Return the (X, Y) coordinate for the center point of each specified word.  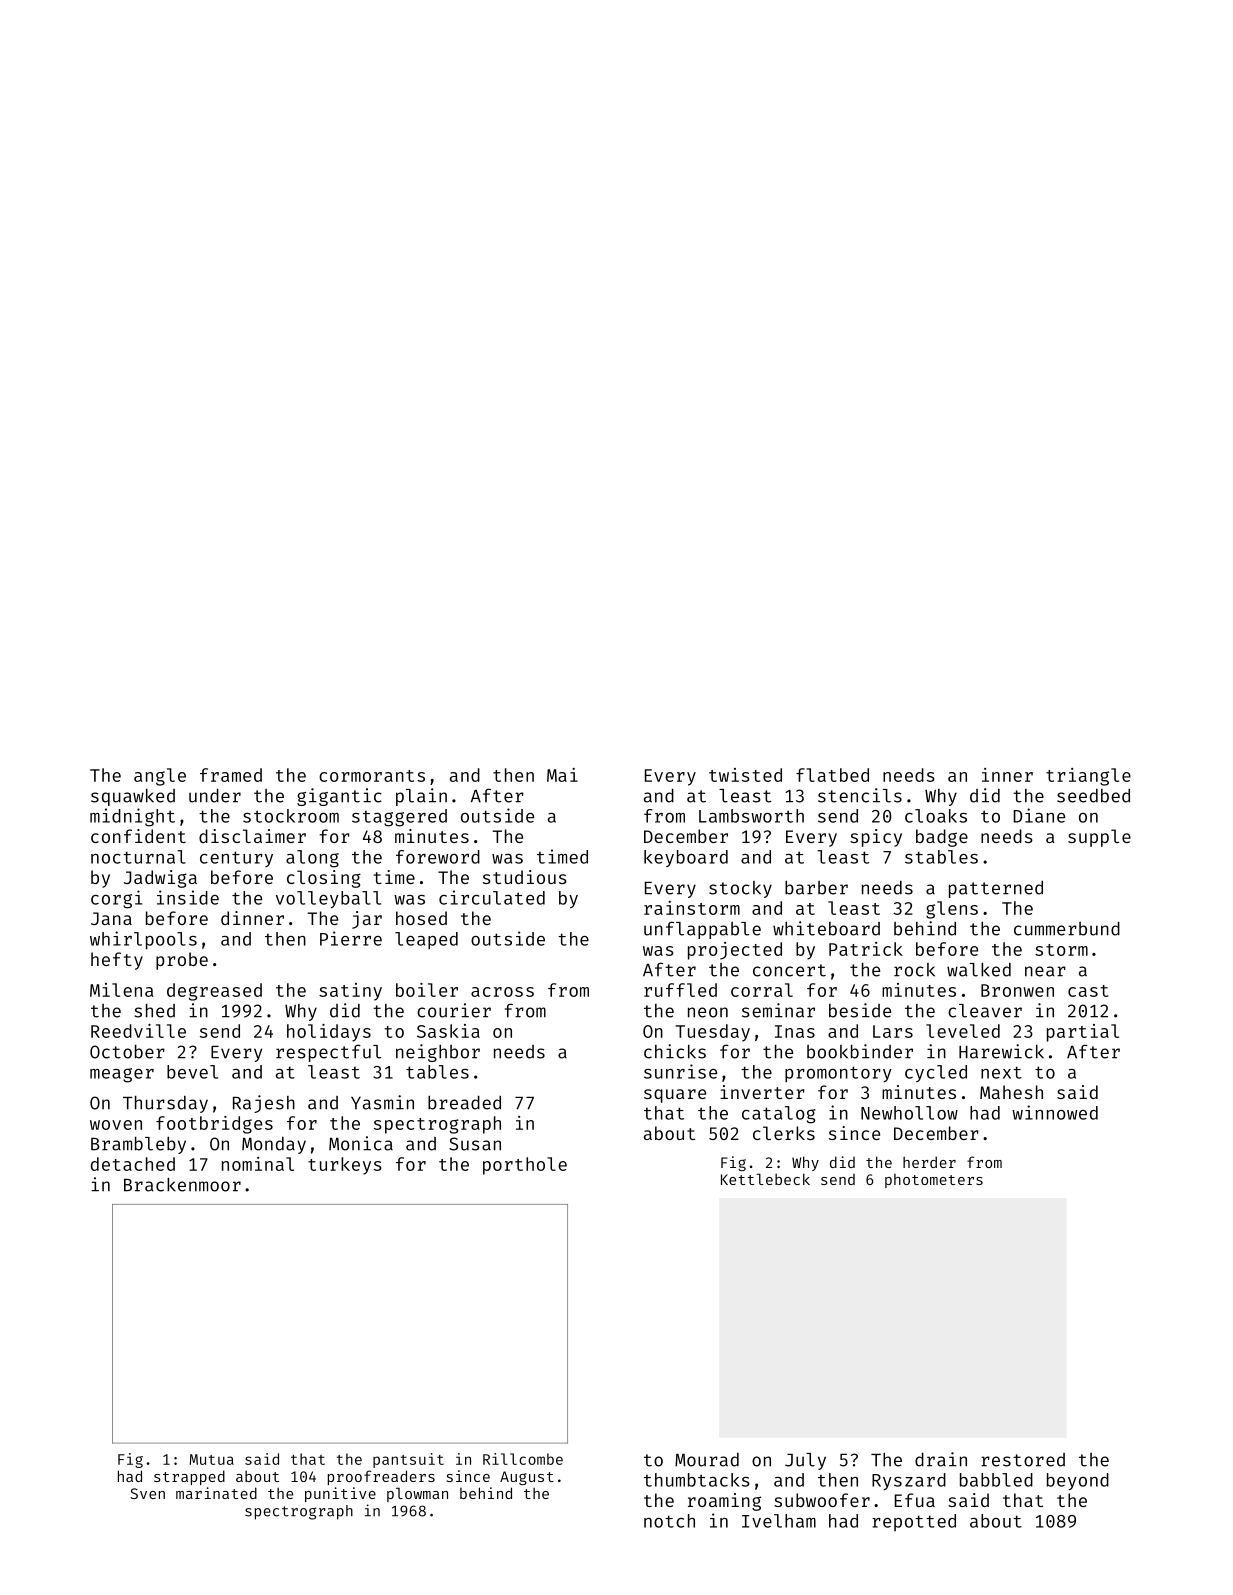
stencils (860, 795)
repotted (914, 1522)
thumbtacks (697, 1480)
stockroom (291, 816)
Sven (147, 1493)
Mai (562, 775)
